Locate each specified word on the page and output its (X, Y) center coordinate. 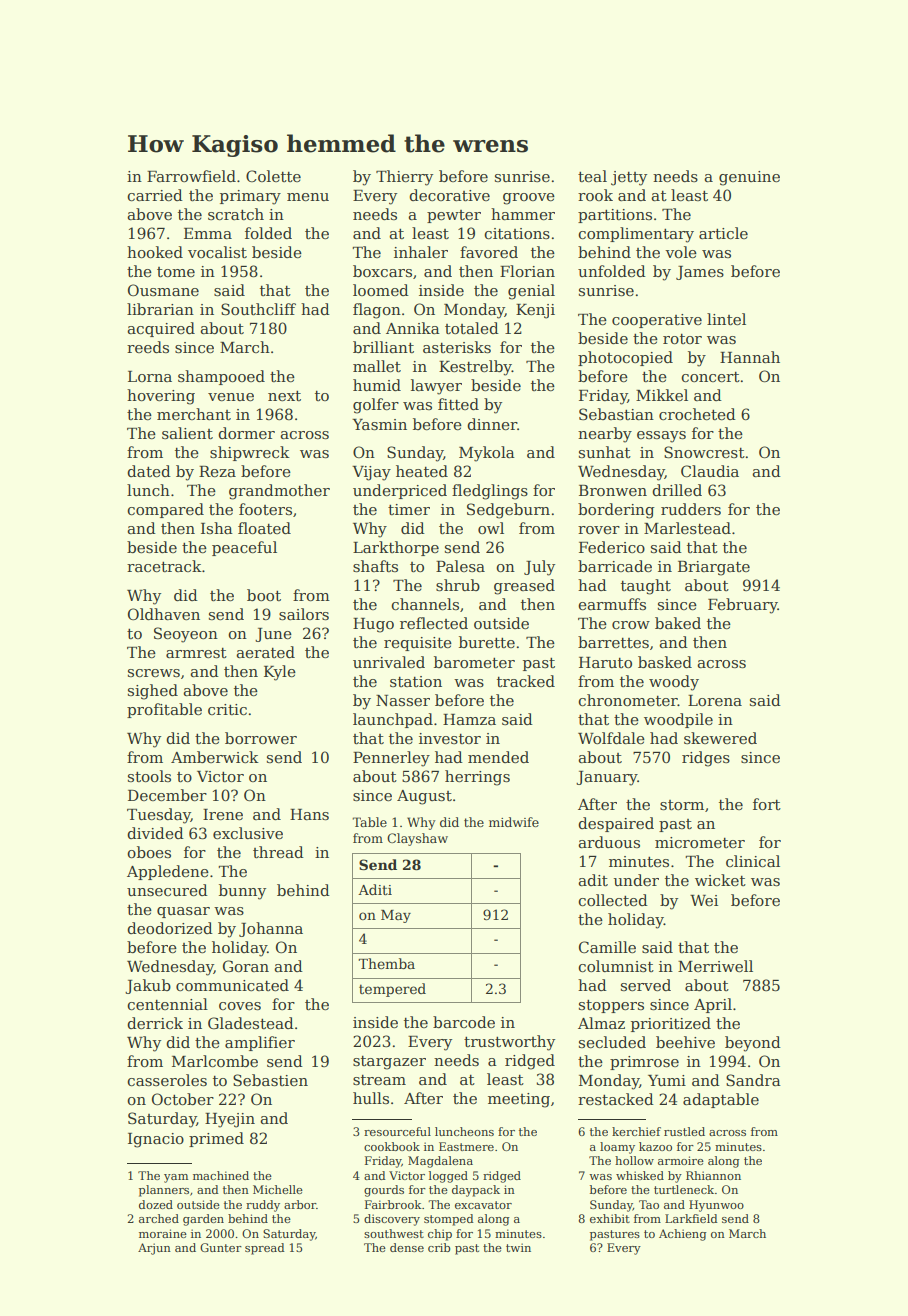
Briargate (714, 568)
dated (149, 471)
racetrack (164, 566)
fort (767, 804)
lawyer (436, 387)
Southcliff (258, 309)
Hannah (750, 357)
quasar (183, 912)
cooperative (657, 321)
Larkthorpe (396, 548)
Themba (386, 963)
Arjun (154, 1249)
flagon (377, 311)
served (646, 985)
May (396, 916)
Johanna (271, 929)
